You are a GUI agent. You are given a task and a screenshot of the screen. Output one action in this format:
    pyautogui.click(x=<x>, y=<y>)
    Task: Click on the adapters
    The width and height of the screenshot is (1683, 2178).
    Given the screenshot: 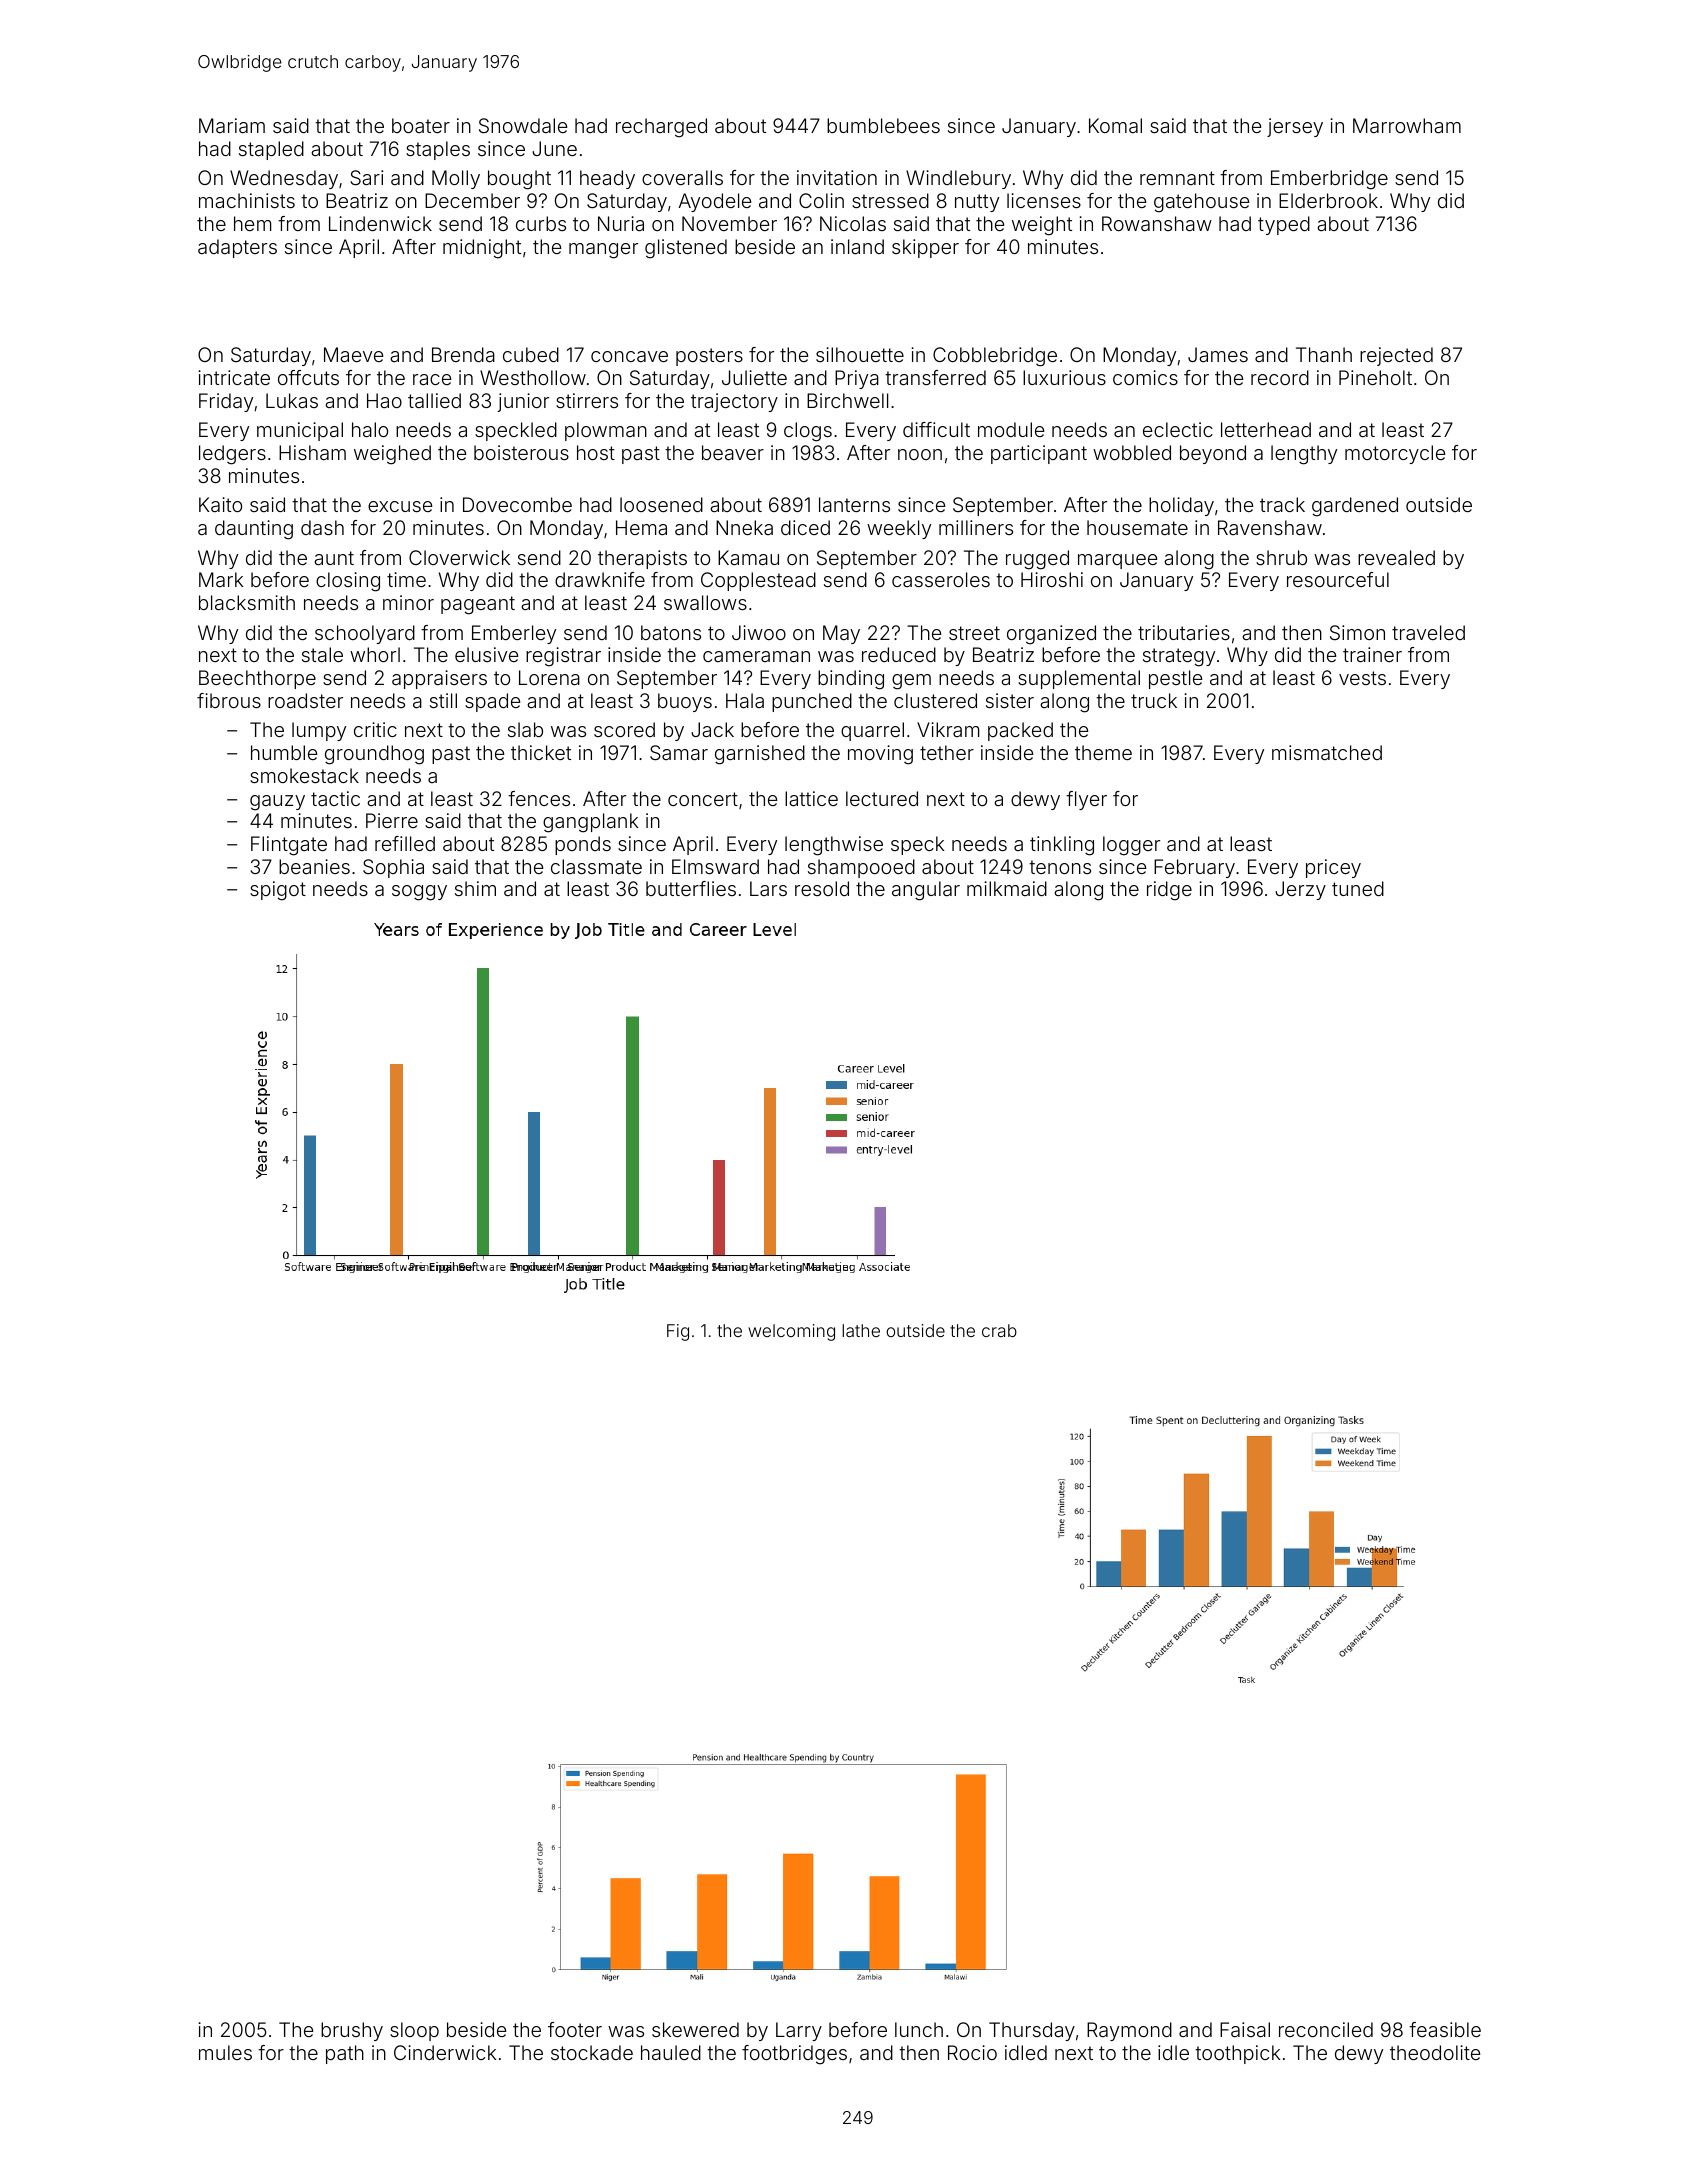 What is the action you would take?
    pyautogui.click(x=237, y=248)
